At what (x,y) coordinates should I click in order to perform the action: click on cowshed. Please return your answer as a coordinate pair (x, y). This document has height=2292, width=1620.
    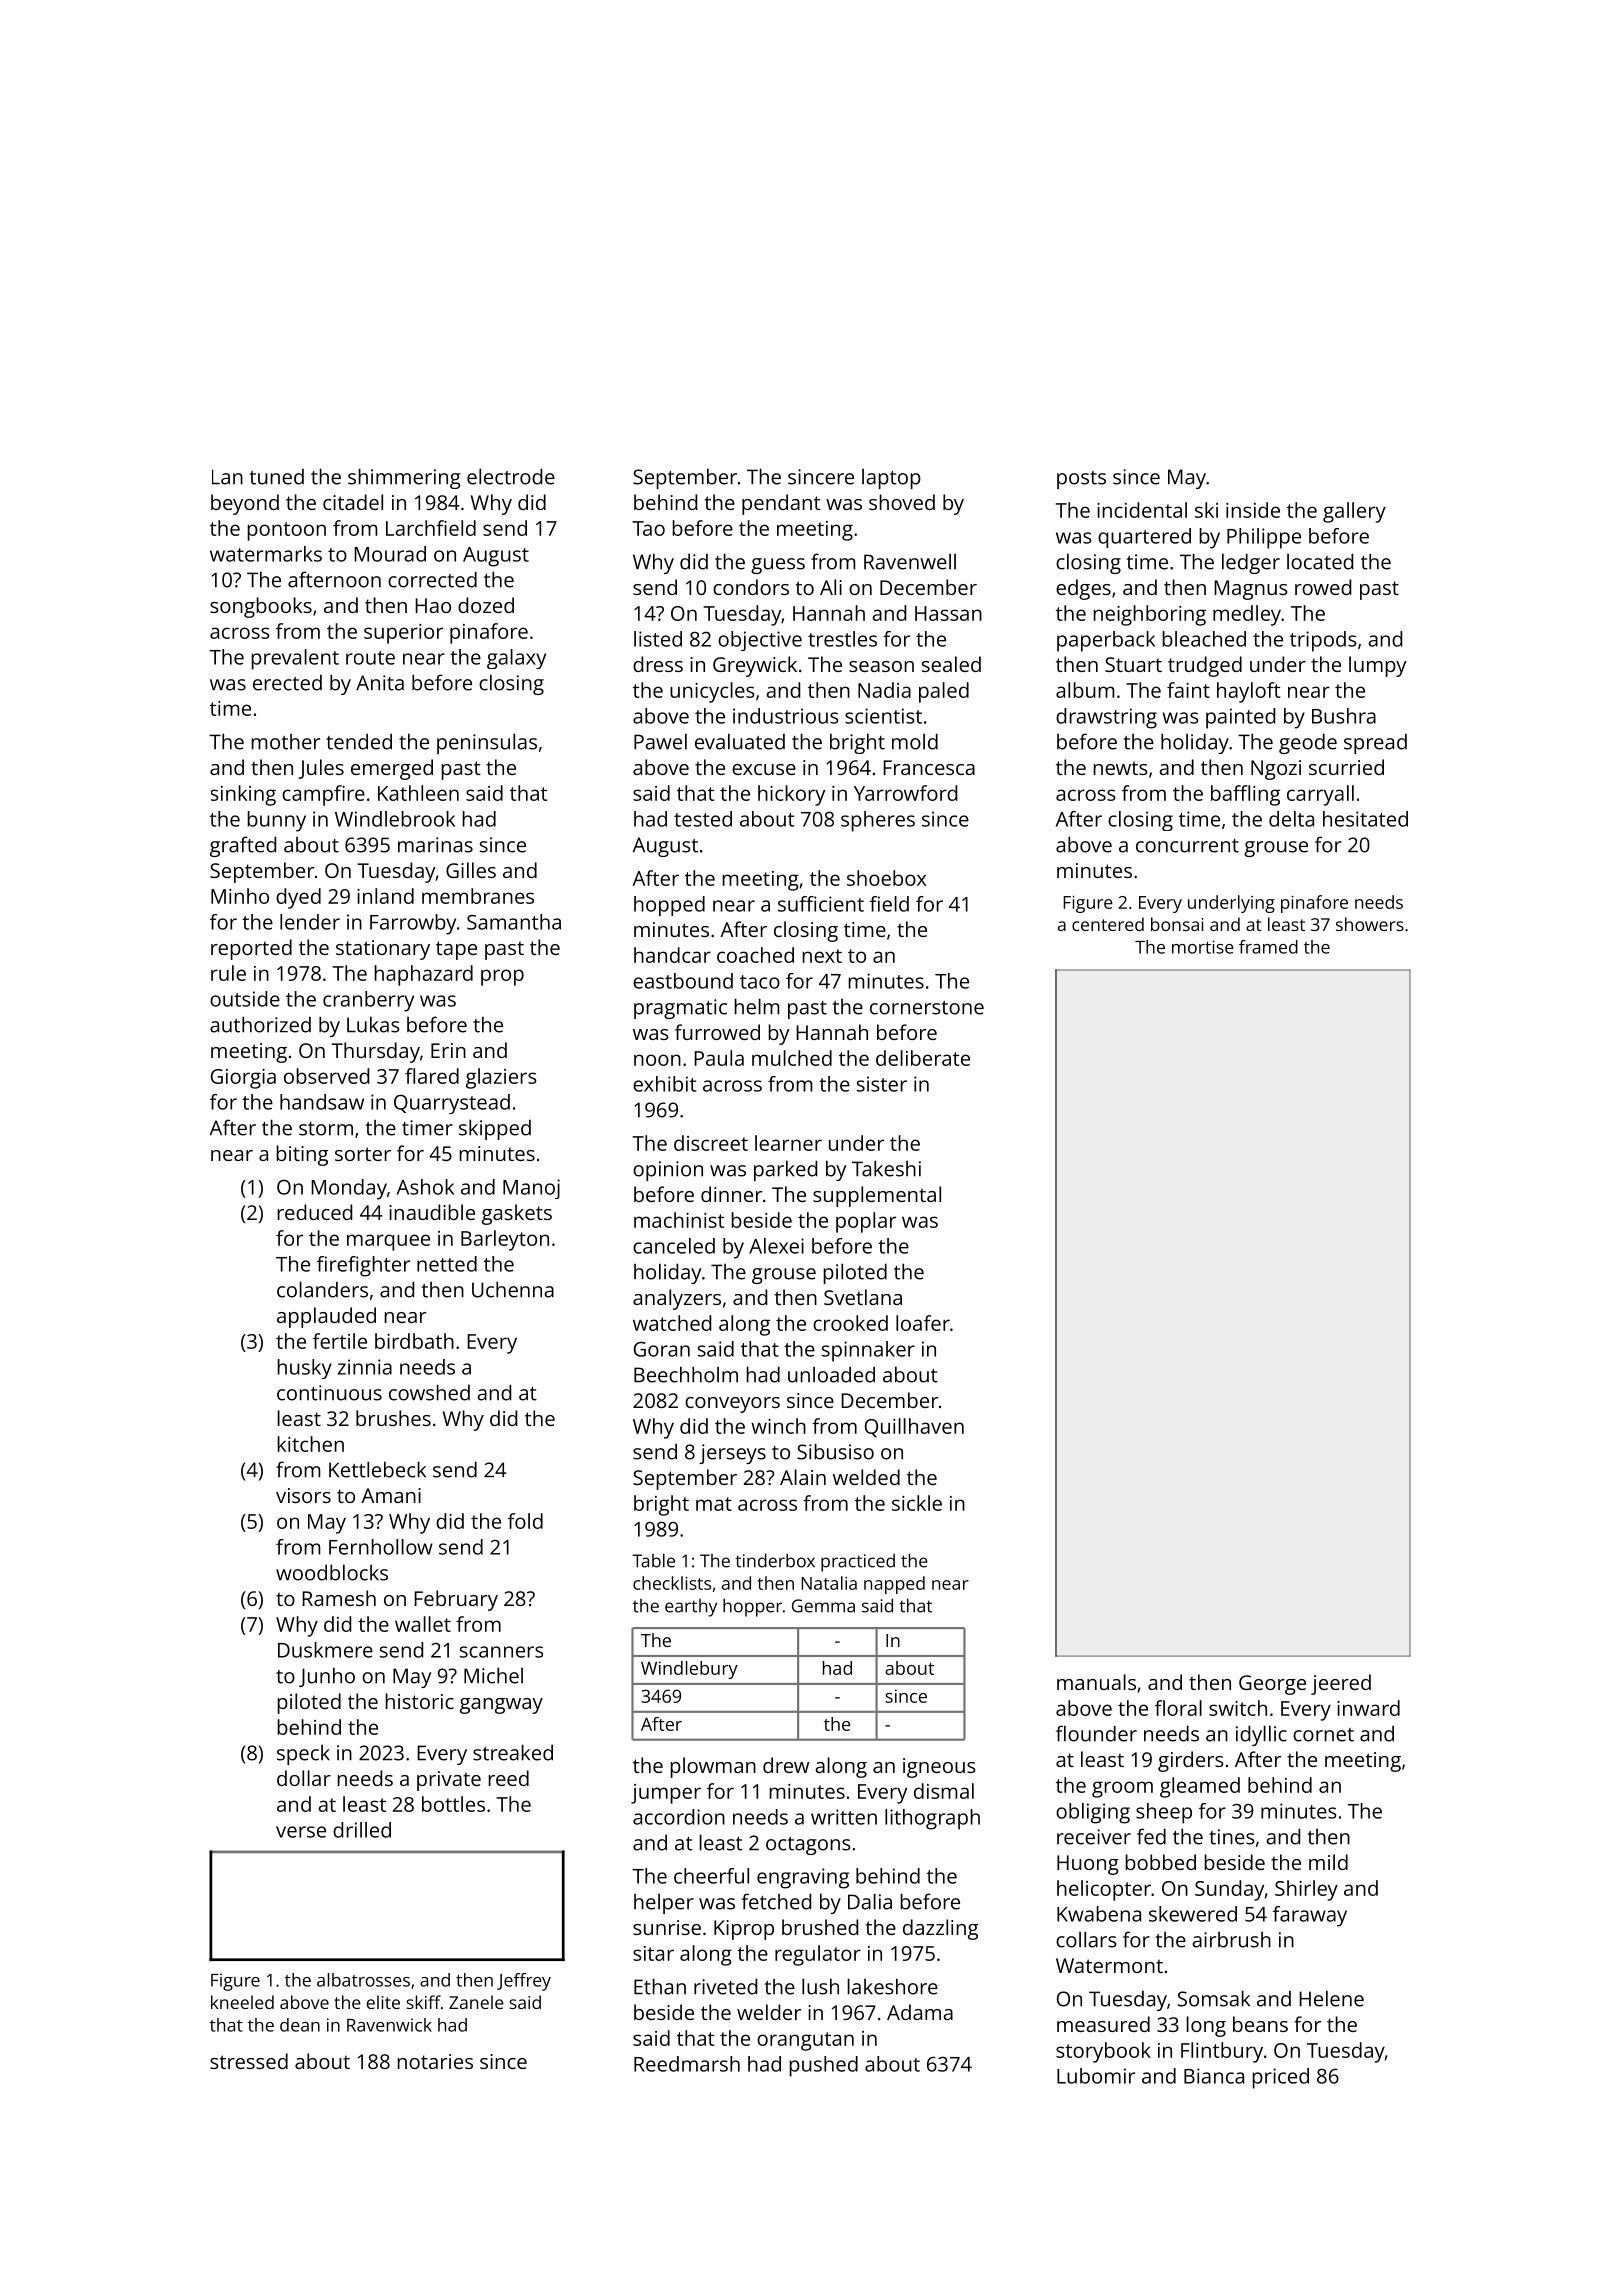
    Looking at the image, I should click on (429, 1392).
